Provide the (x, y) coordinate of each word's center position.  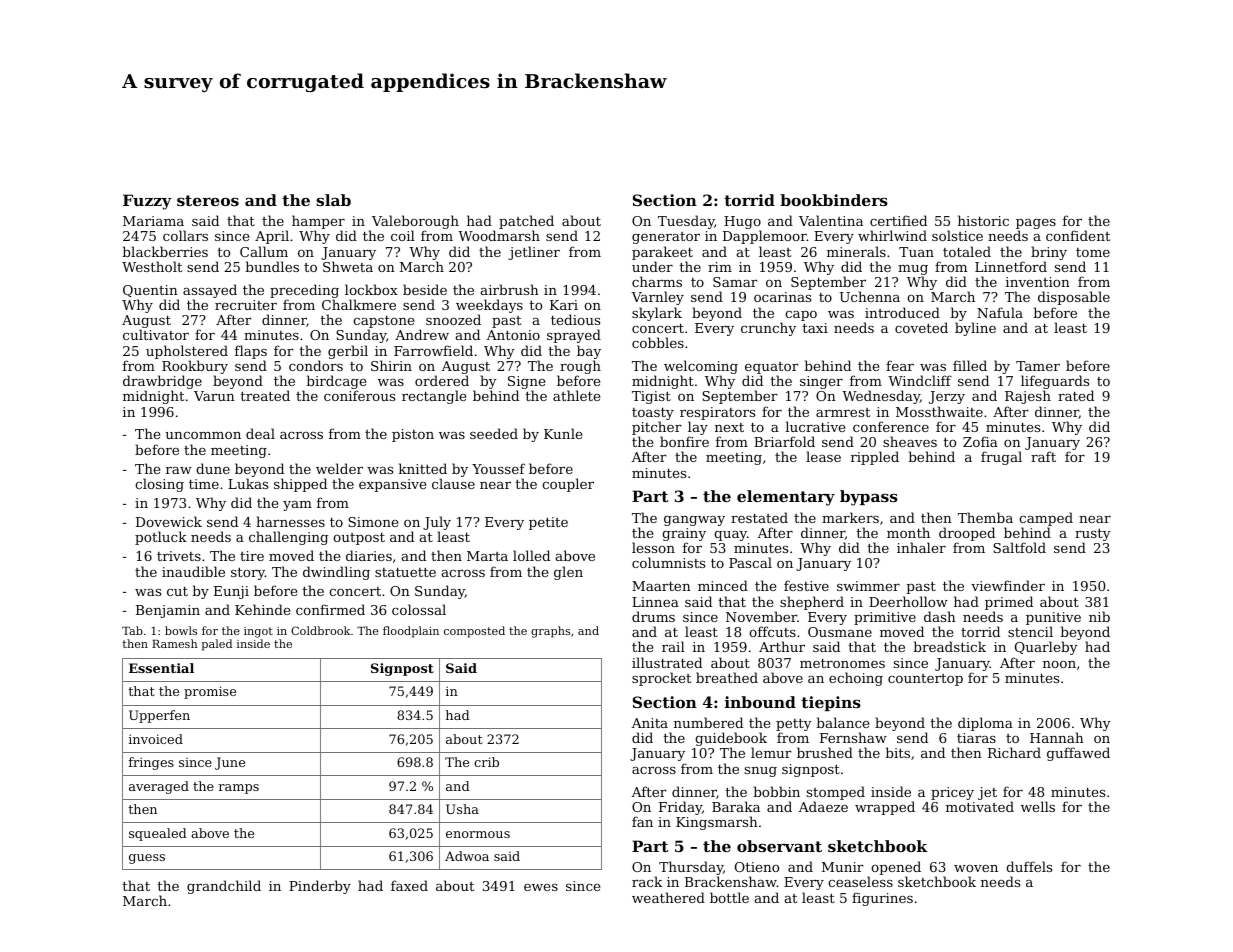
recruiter (246, 305)
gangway (694, 521)
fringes (151, 763)
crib (486, 762)
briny (1049, 253)
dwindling (336, 573)
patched (526, 222)
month (908, 532)
